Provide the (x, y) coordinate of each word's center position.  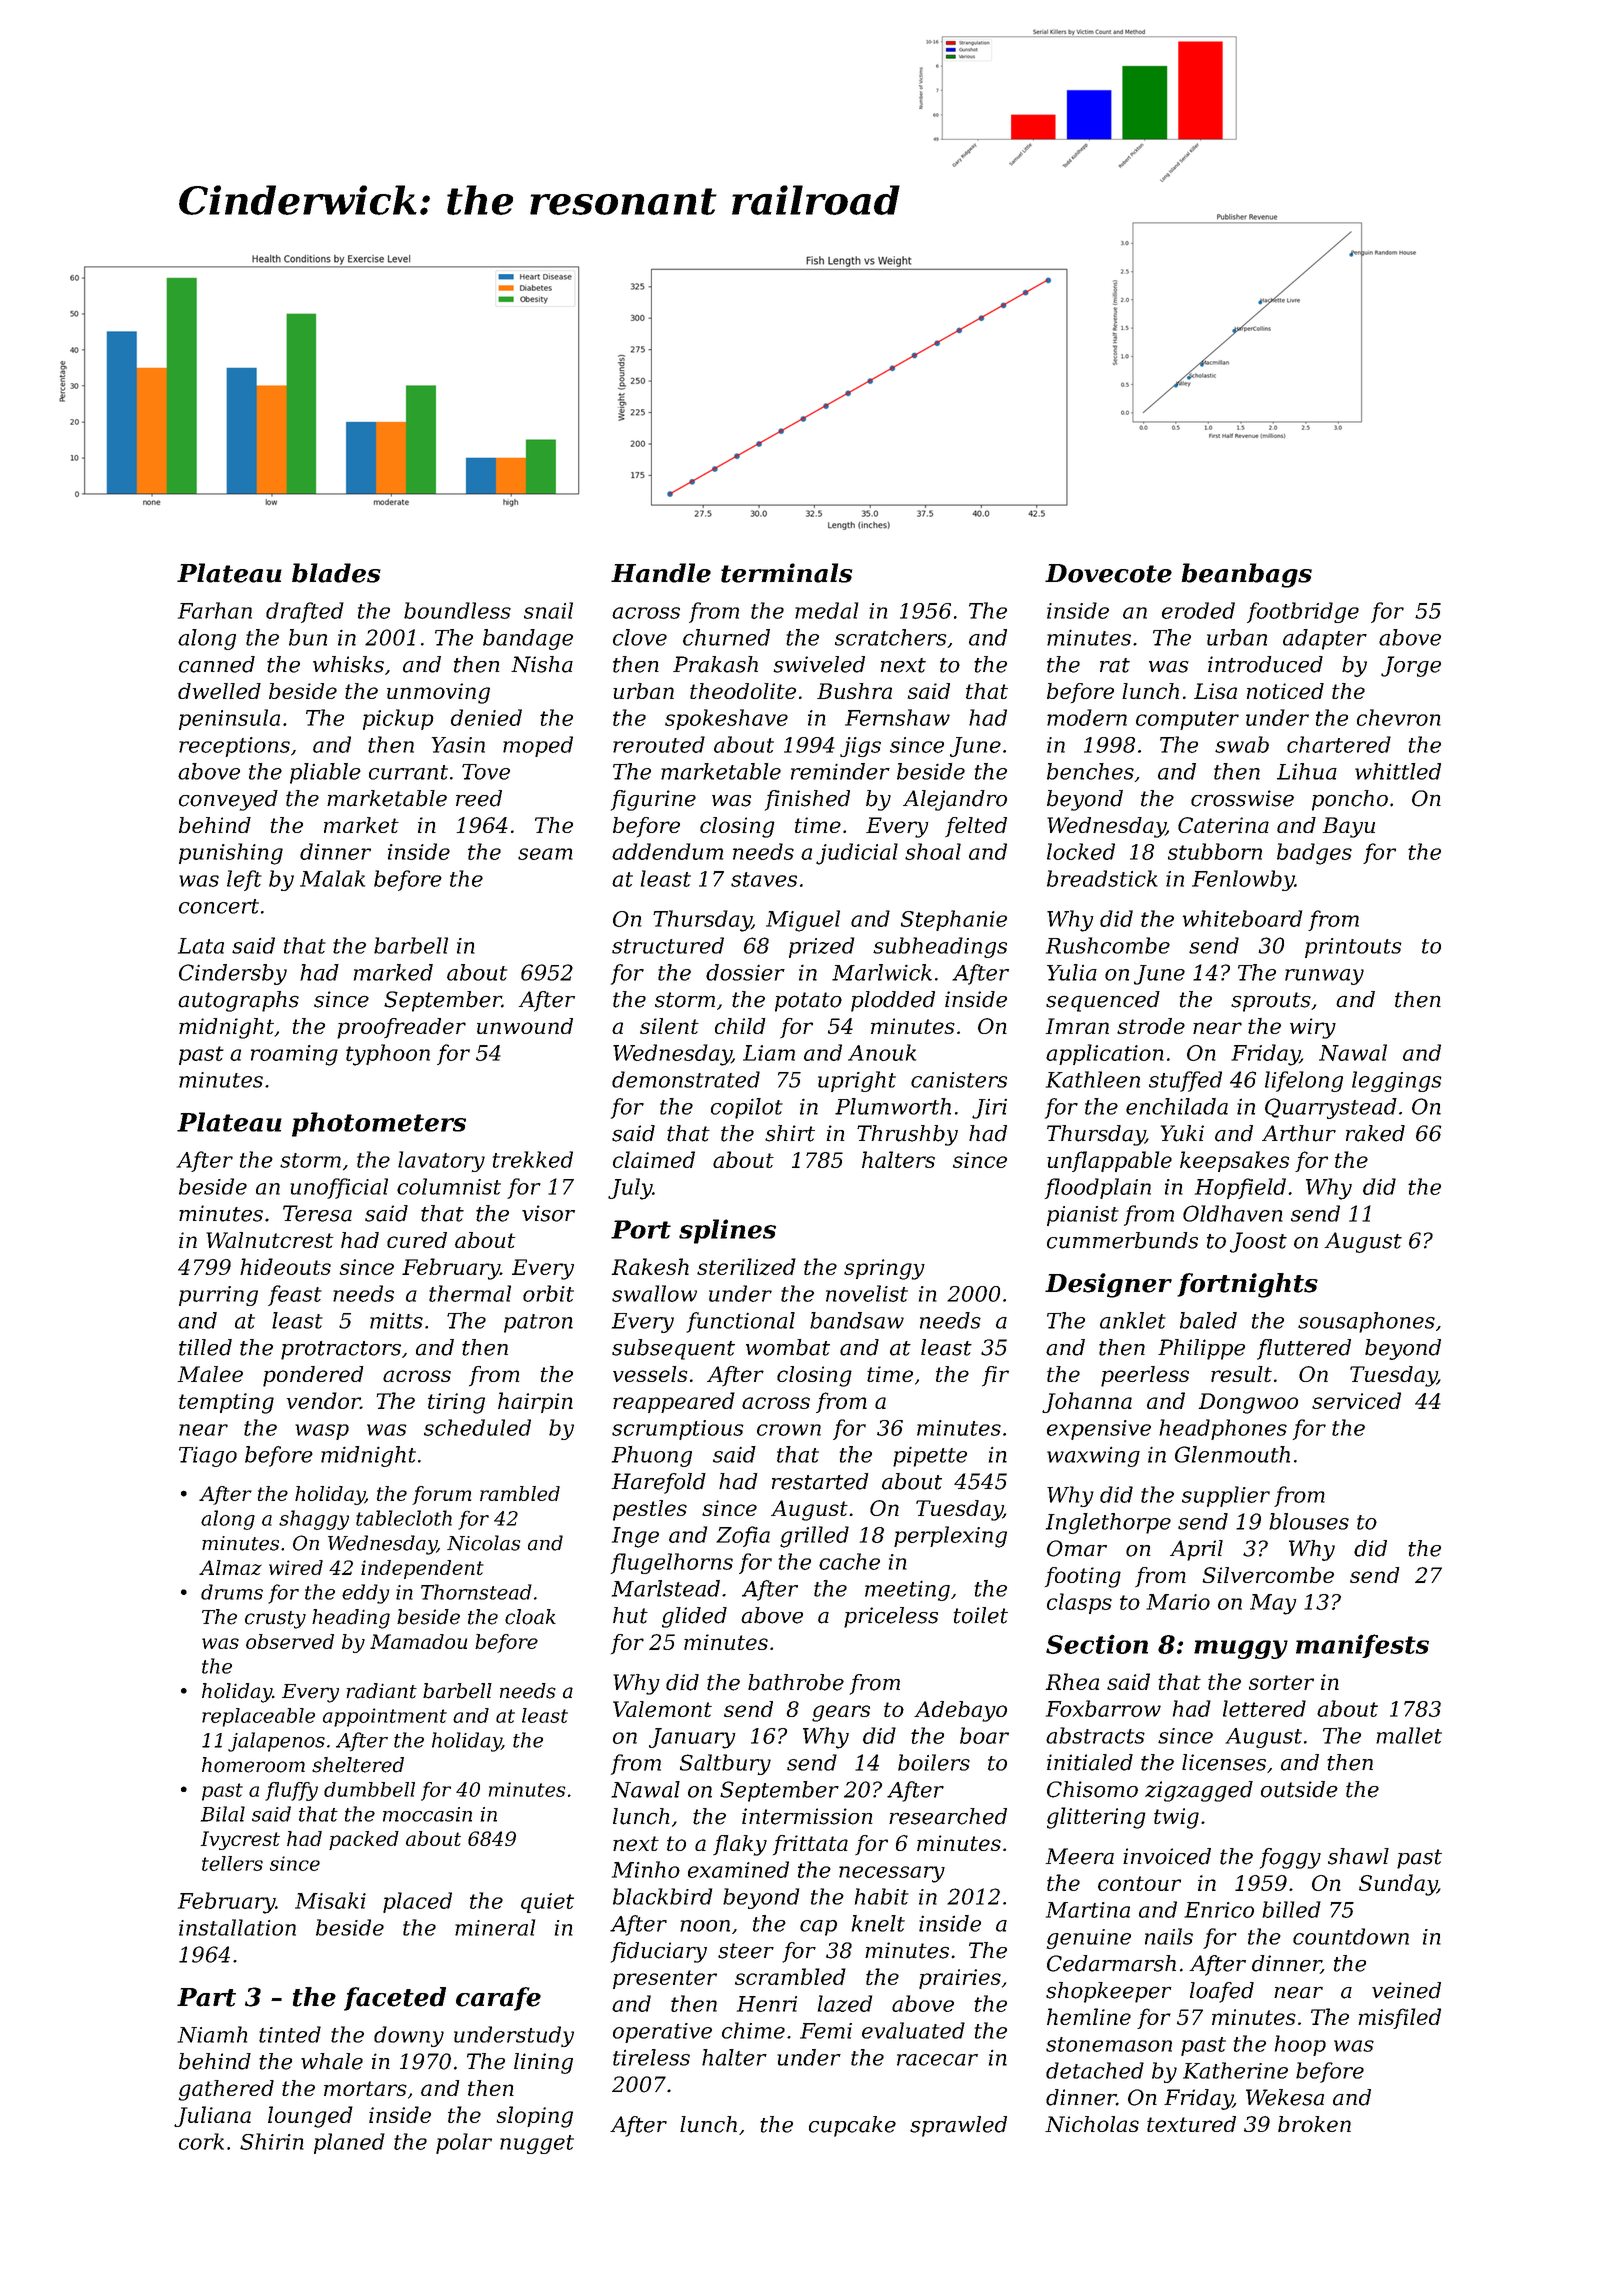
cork (201, 2141)
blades (336, 573)
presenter (665, 1979)
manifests (1362, 1646)
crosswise (1242, 798)
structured (668, 945)
